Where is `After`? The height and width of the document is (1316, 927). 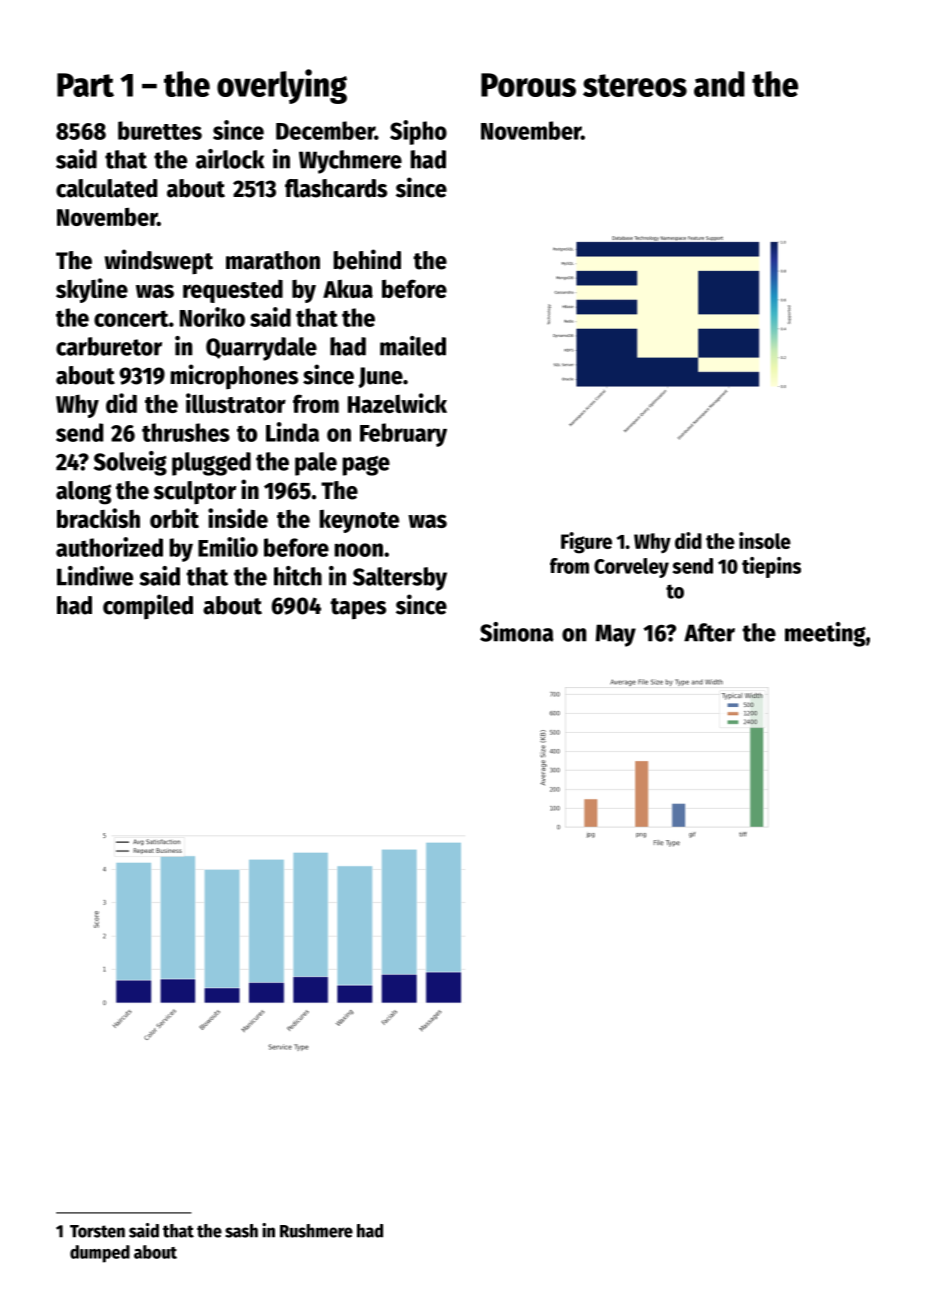 After is located at coordinates (709, 632).
